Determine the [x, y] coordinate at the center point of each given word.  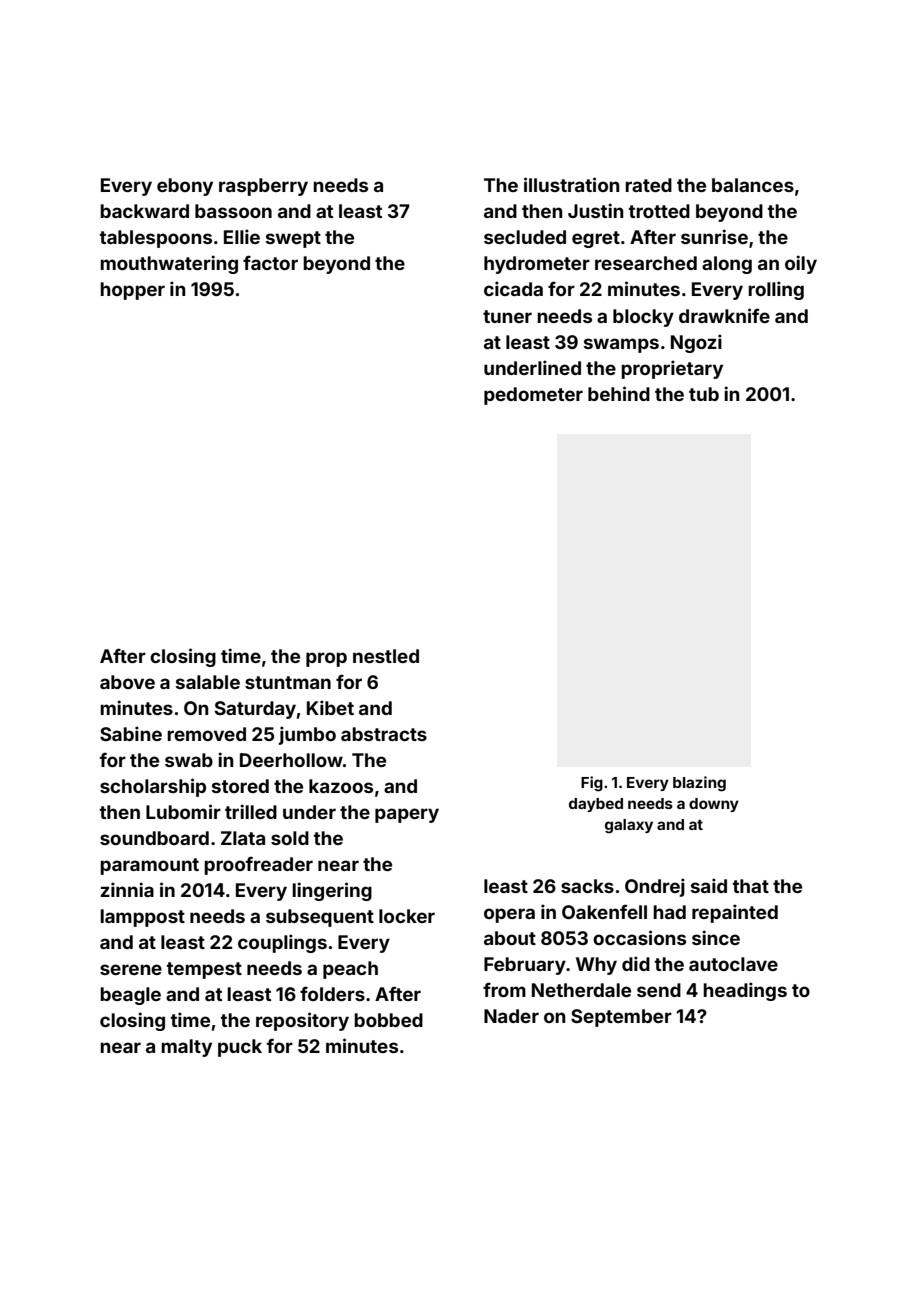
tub [704, 394]
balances [753, 185]
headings [745, 991]
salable [208, 682]
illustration [572, 184]
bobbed [388, 1020]
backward [144, 211]
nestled [386, 656]
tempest [204, 970]
